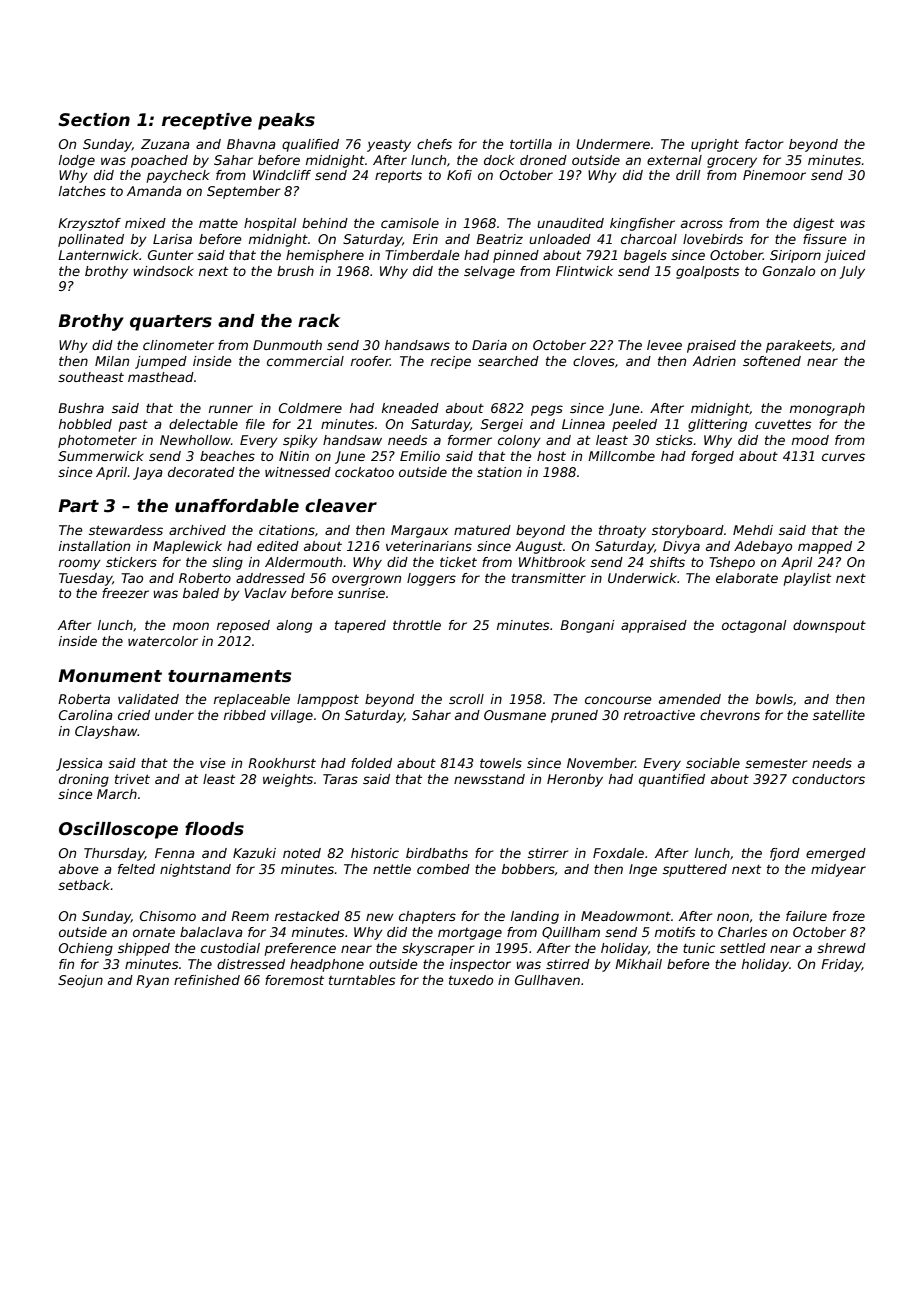 The width and height of the screenshot is (924, 1308). I want to click on baled, so click(201, 593).
